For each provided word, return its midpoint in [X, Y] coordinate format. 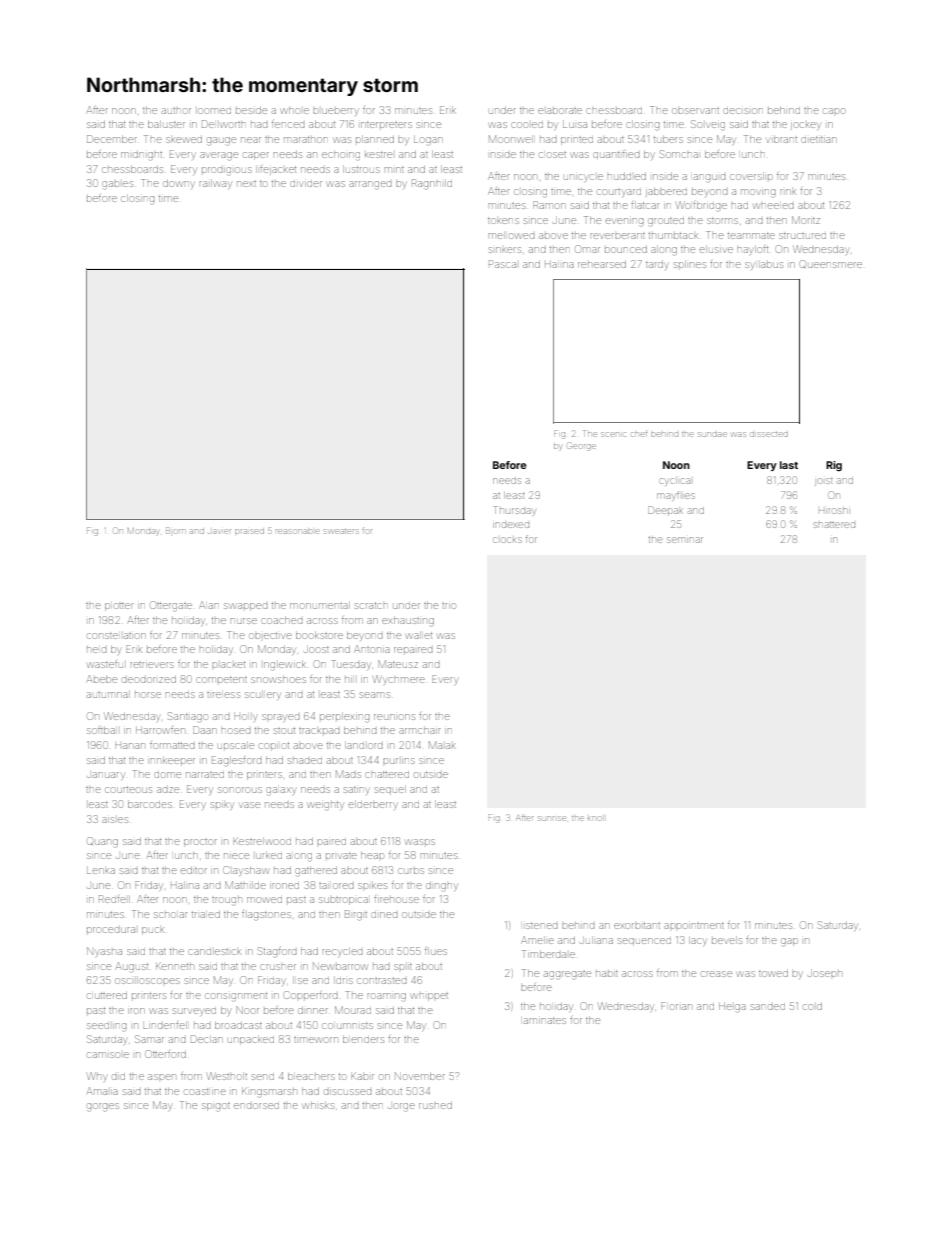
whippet [429, 997]
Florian [676, 1006]
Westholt [227, 1076]
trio [448, 606]
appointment [694, 926]
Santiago [187, 717]
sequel [390, 790]
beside [251, 110]
